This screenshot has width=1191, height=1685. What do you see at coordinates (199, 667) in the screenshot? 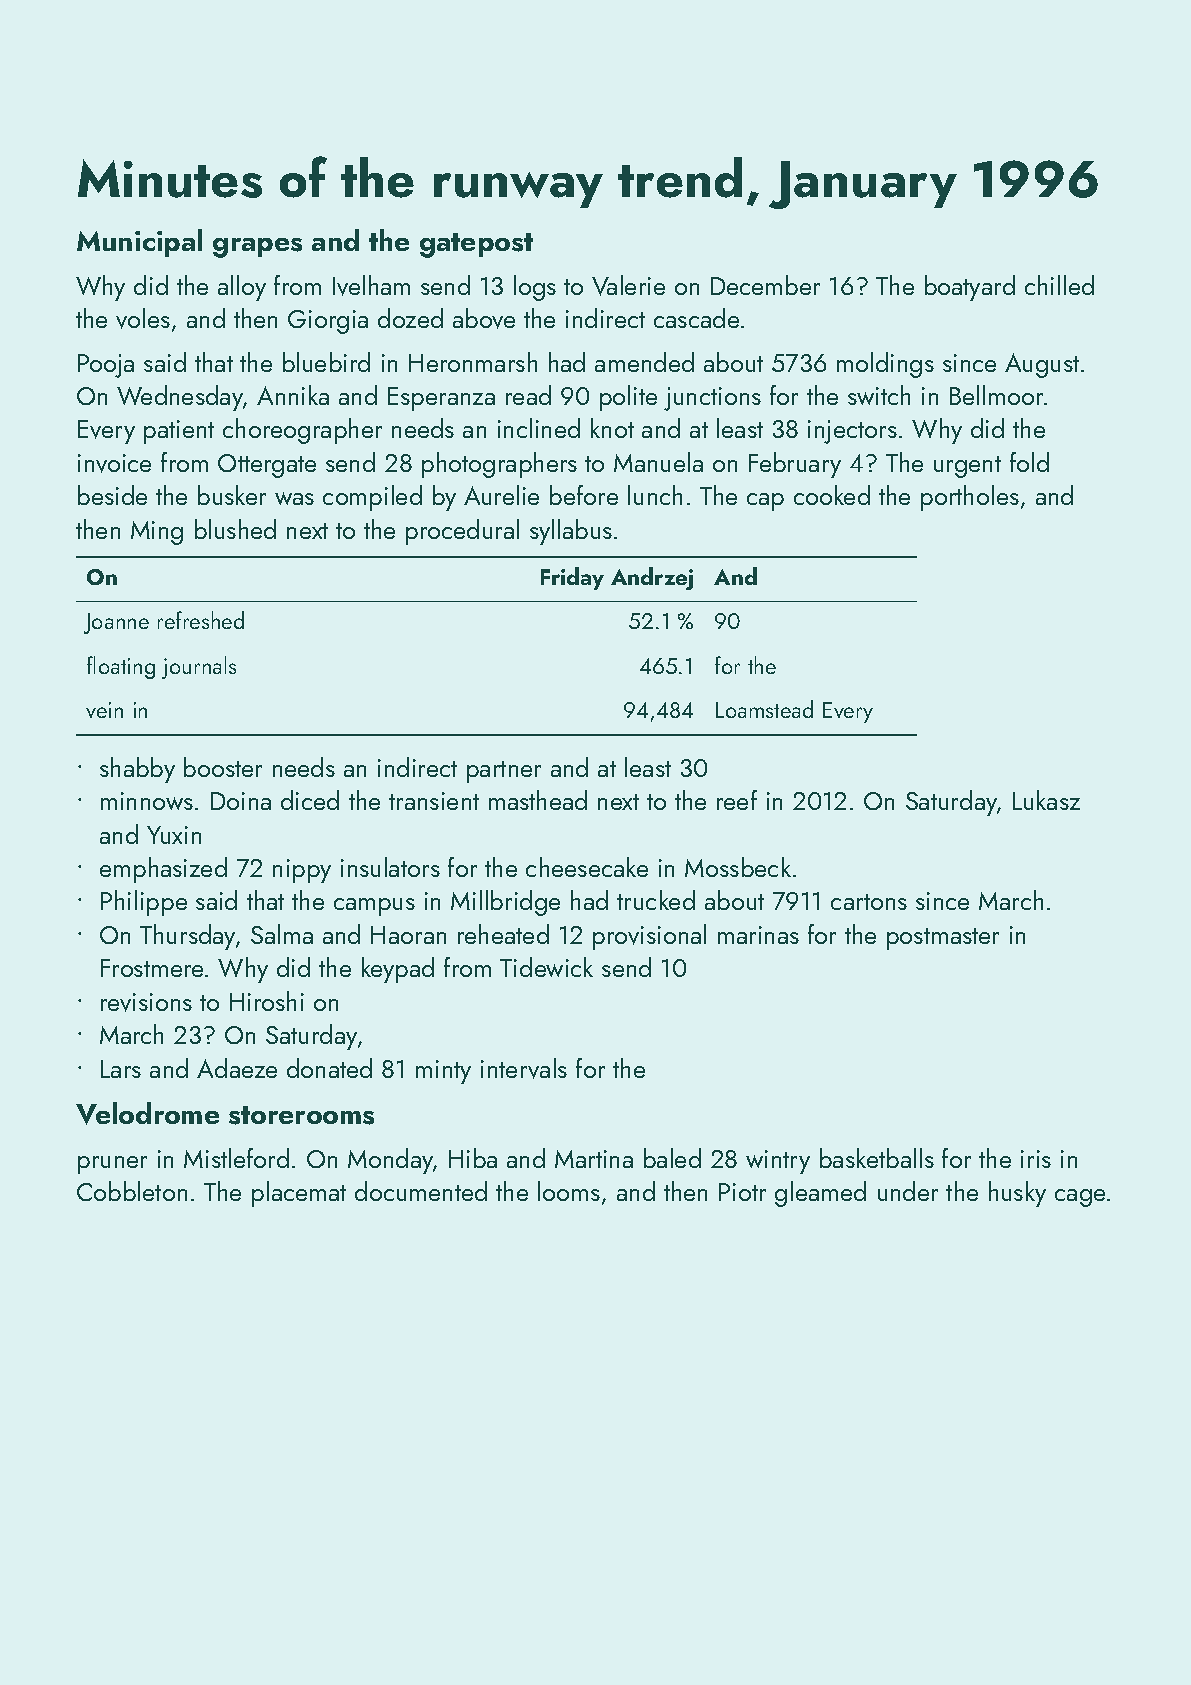
I see `journals` at bounding box center [199, 667].
